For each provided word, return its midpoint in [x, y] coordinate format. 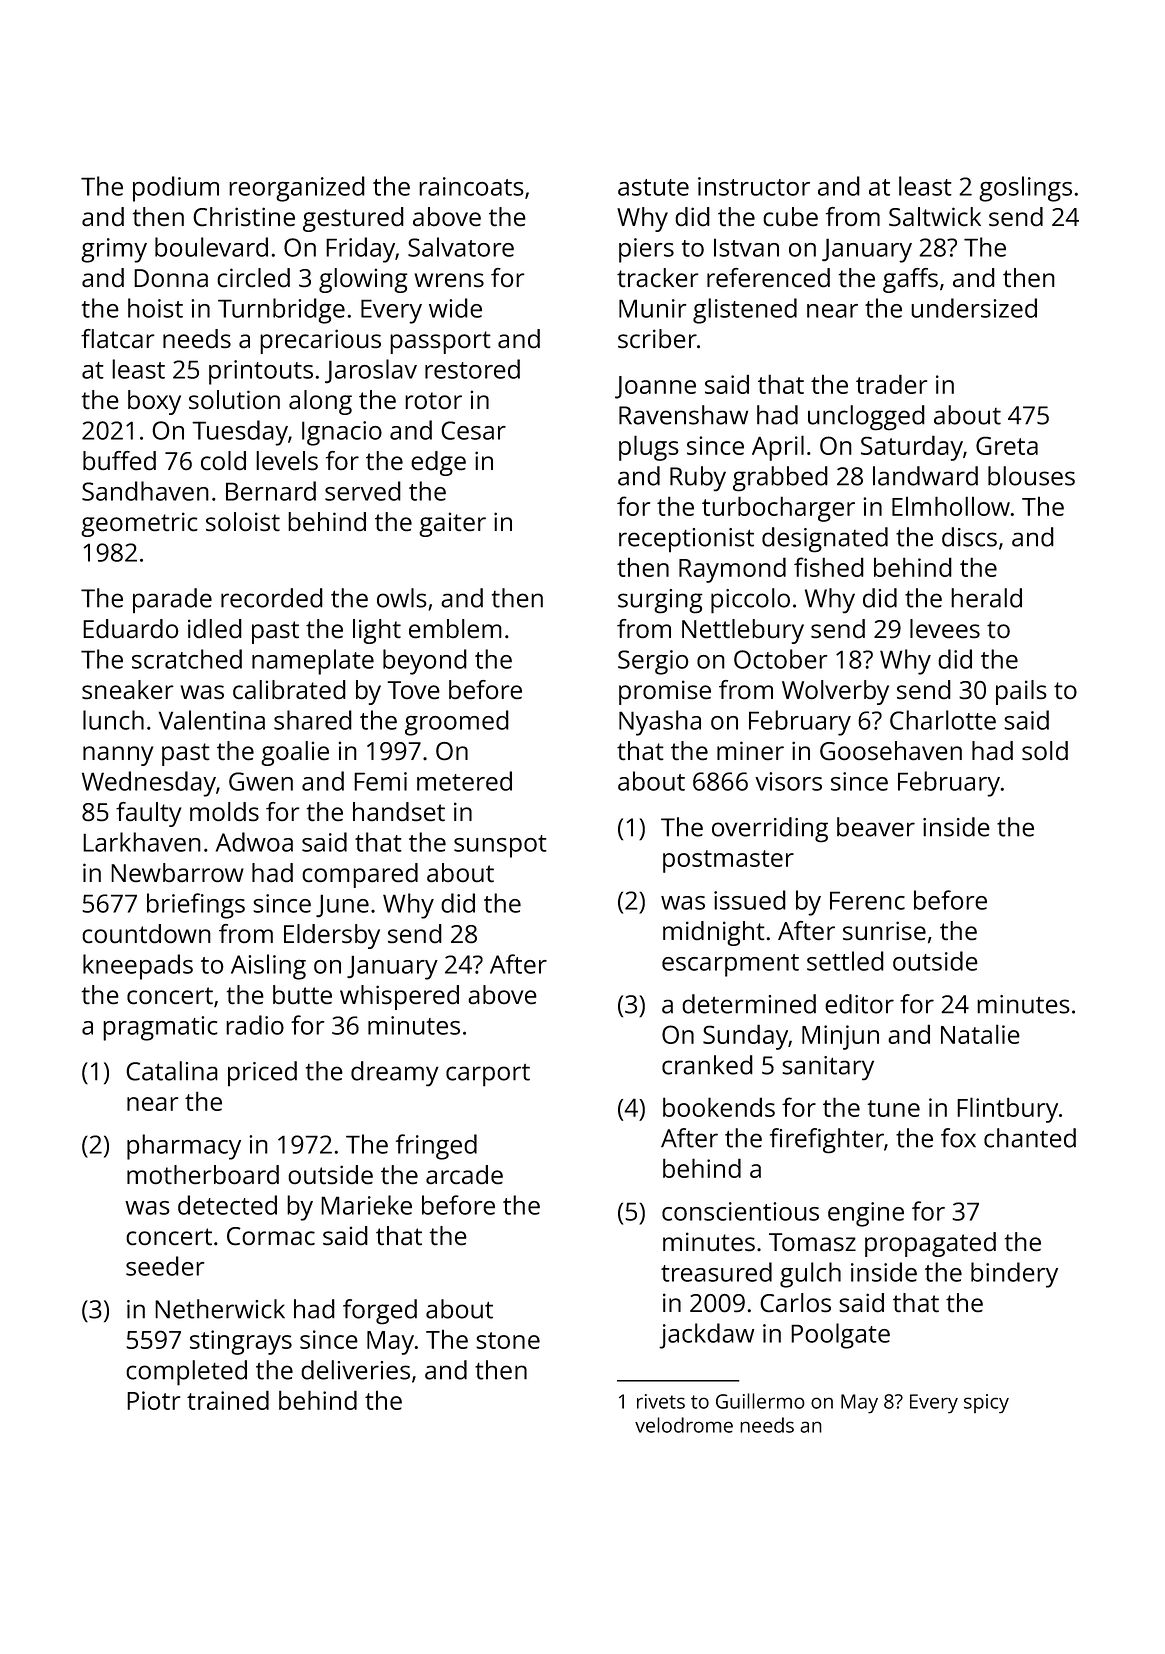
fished [829, 567]
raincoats [471, 186]
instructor [754, 186]
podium [176, 189]
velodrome [684, 1425]
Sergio [653, 662]
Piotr [153, 1400]
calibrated [289, 689]
